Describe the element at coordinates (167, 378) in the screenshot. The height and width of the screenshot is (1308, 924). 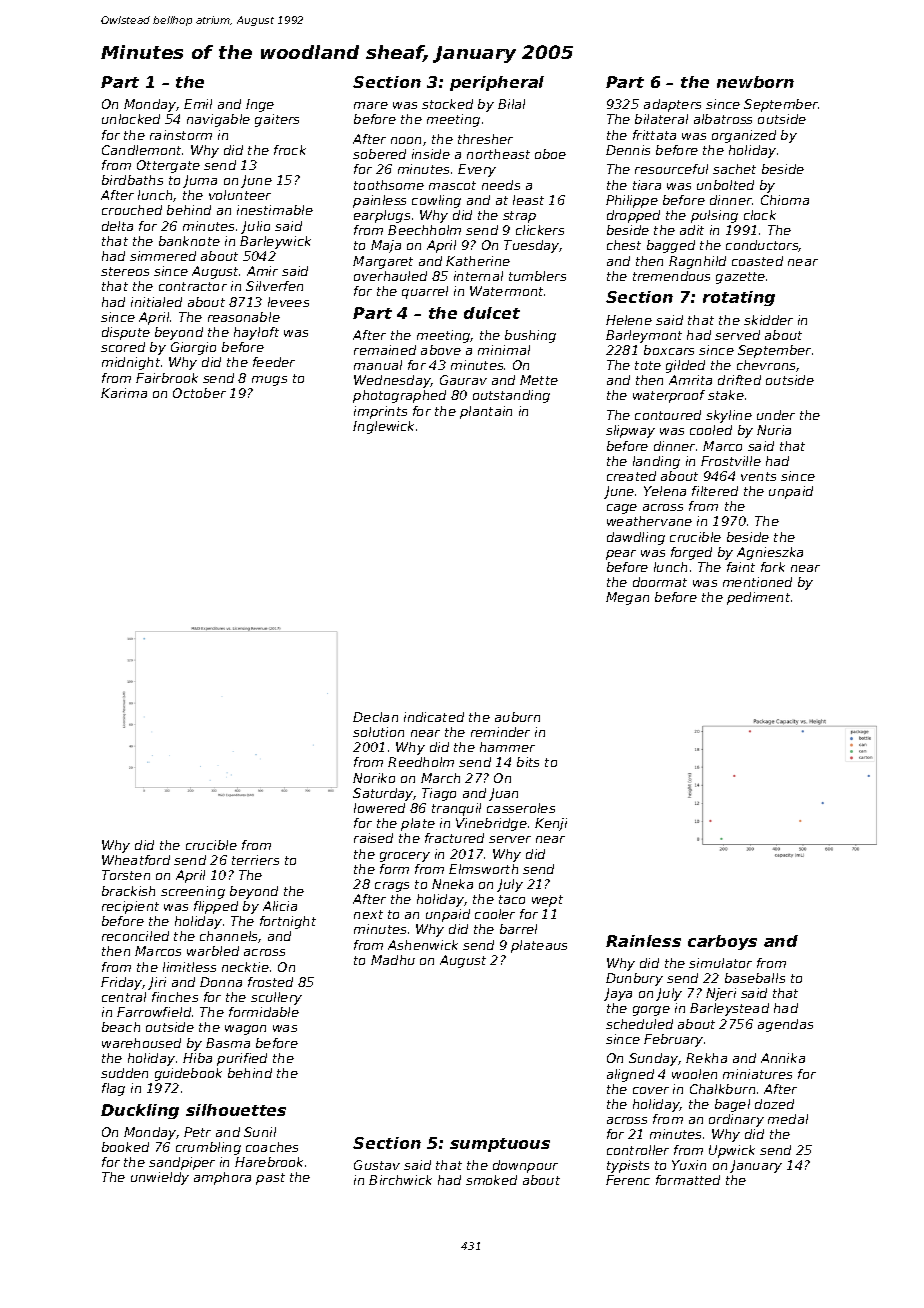
I see `Fairbrook` at that location.
